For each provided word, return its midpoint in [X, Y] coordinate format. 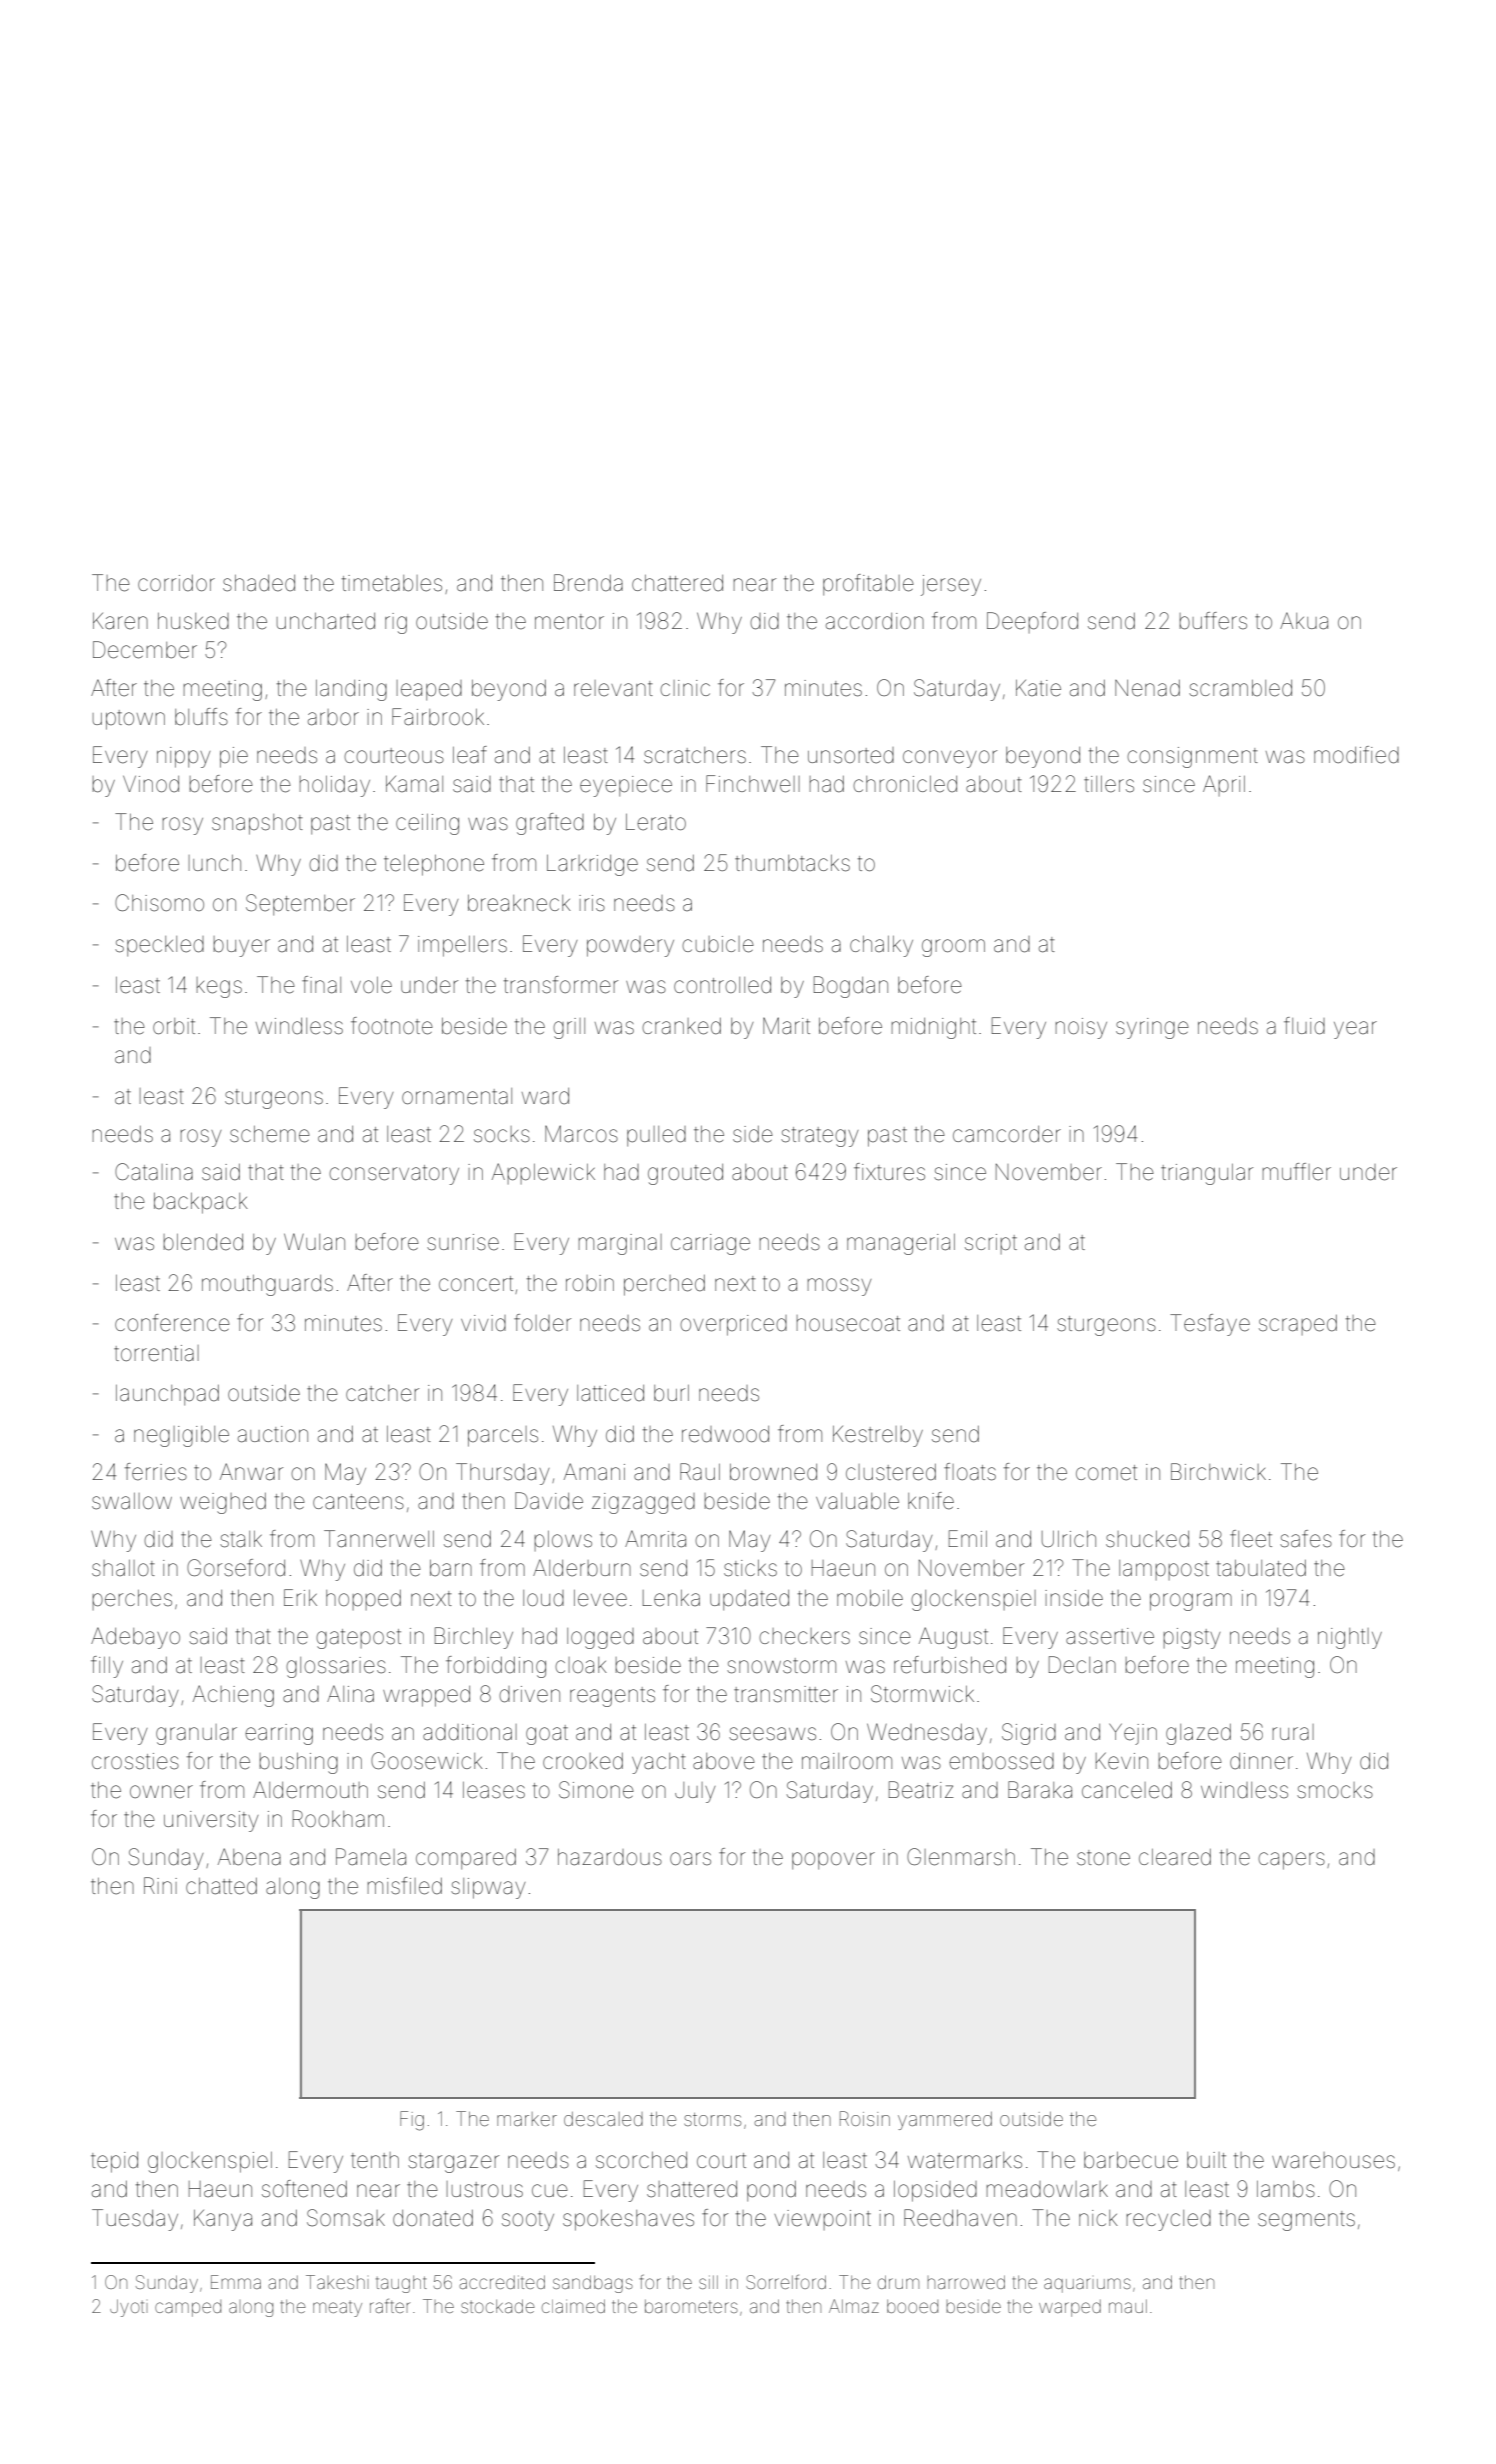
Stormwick [922, 1694]
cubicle [718, 944]
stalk [241, 1539]
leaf [470, 755]
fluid [1304, 1026]
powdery [630, 946]
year [1355, 1030]
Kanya [223, 2220]
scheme [270, 1134]
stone [1103, 1858]
